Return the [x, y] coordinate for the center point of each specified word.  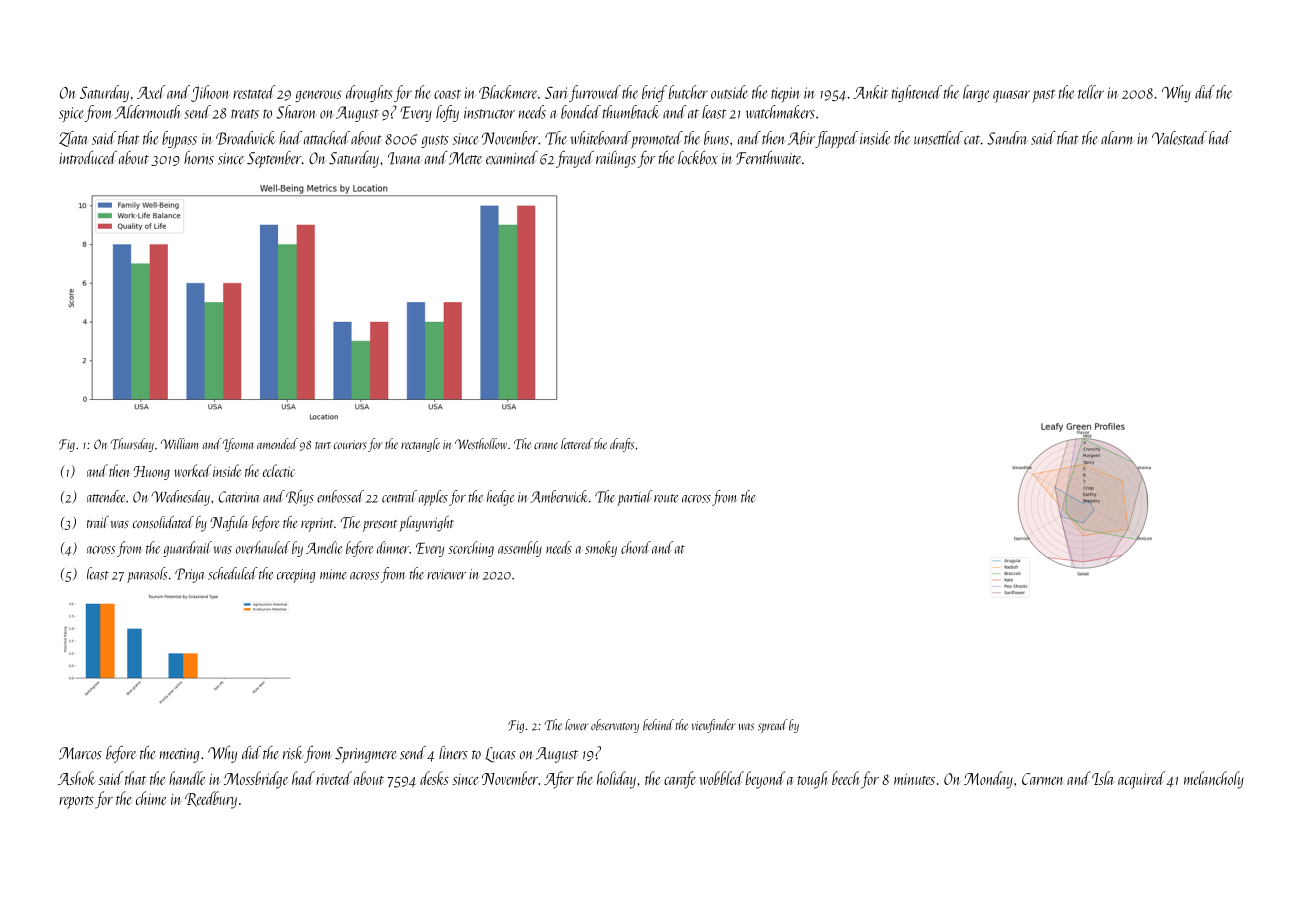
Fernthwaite [768, 158]
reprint [317, 525]
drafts [622, 445]
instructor [489, 113]
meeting [179, 755]
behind [658, 724]
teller [1091, 92]
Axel [151, 92]
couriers [350, 445]
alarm [1117, 138]
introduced [88, 157]
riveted [334, 778]
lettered [577, 443]
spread [773, 726]
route [666, 498]
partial [634, 498]
